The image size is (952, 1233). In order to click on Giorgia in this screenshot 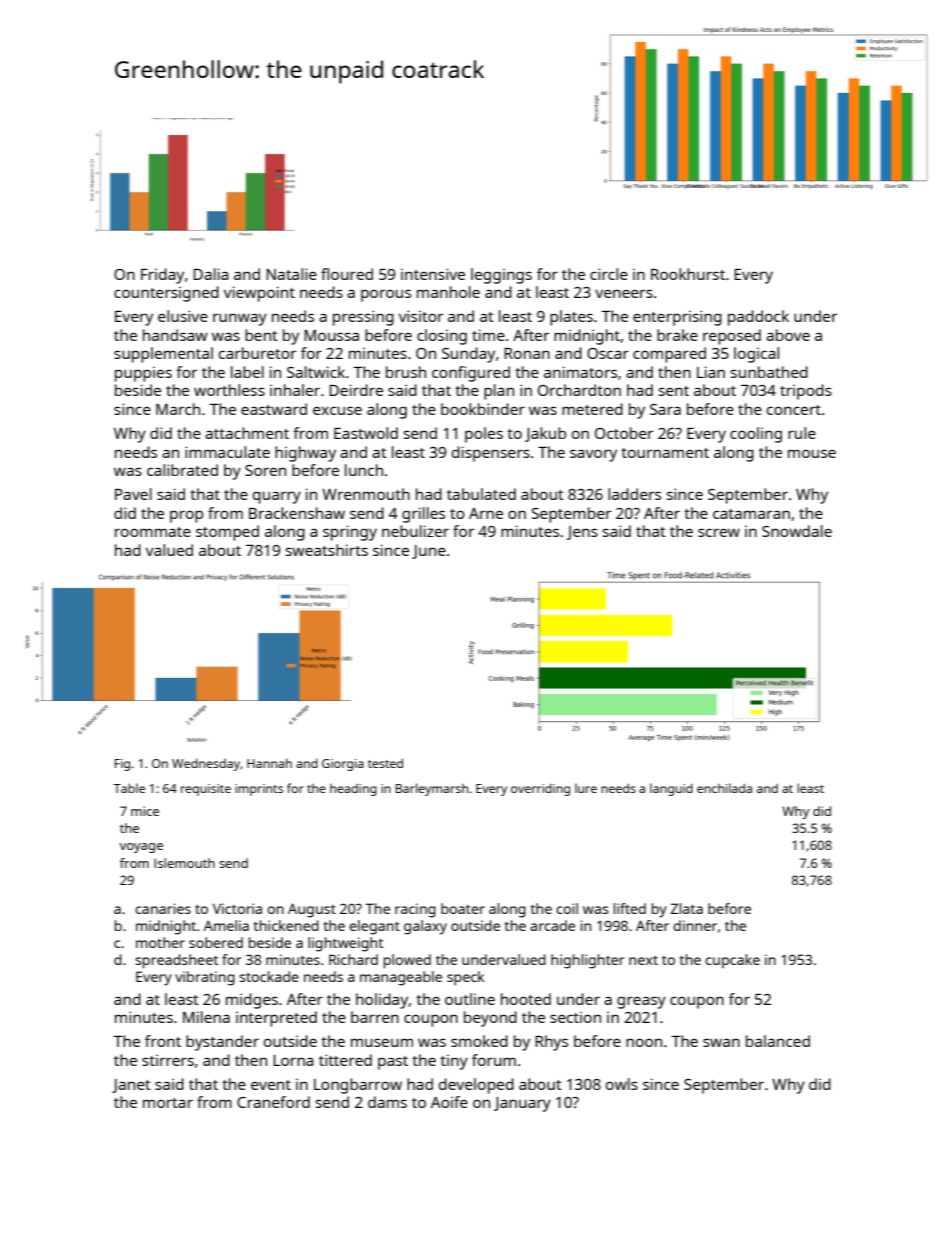, I will do `click(343, 765)`.
